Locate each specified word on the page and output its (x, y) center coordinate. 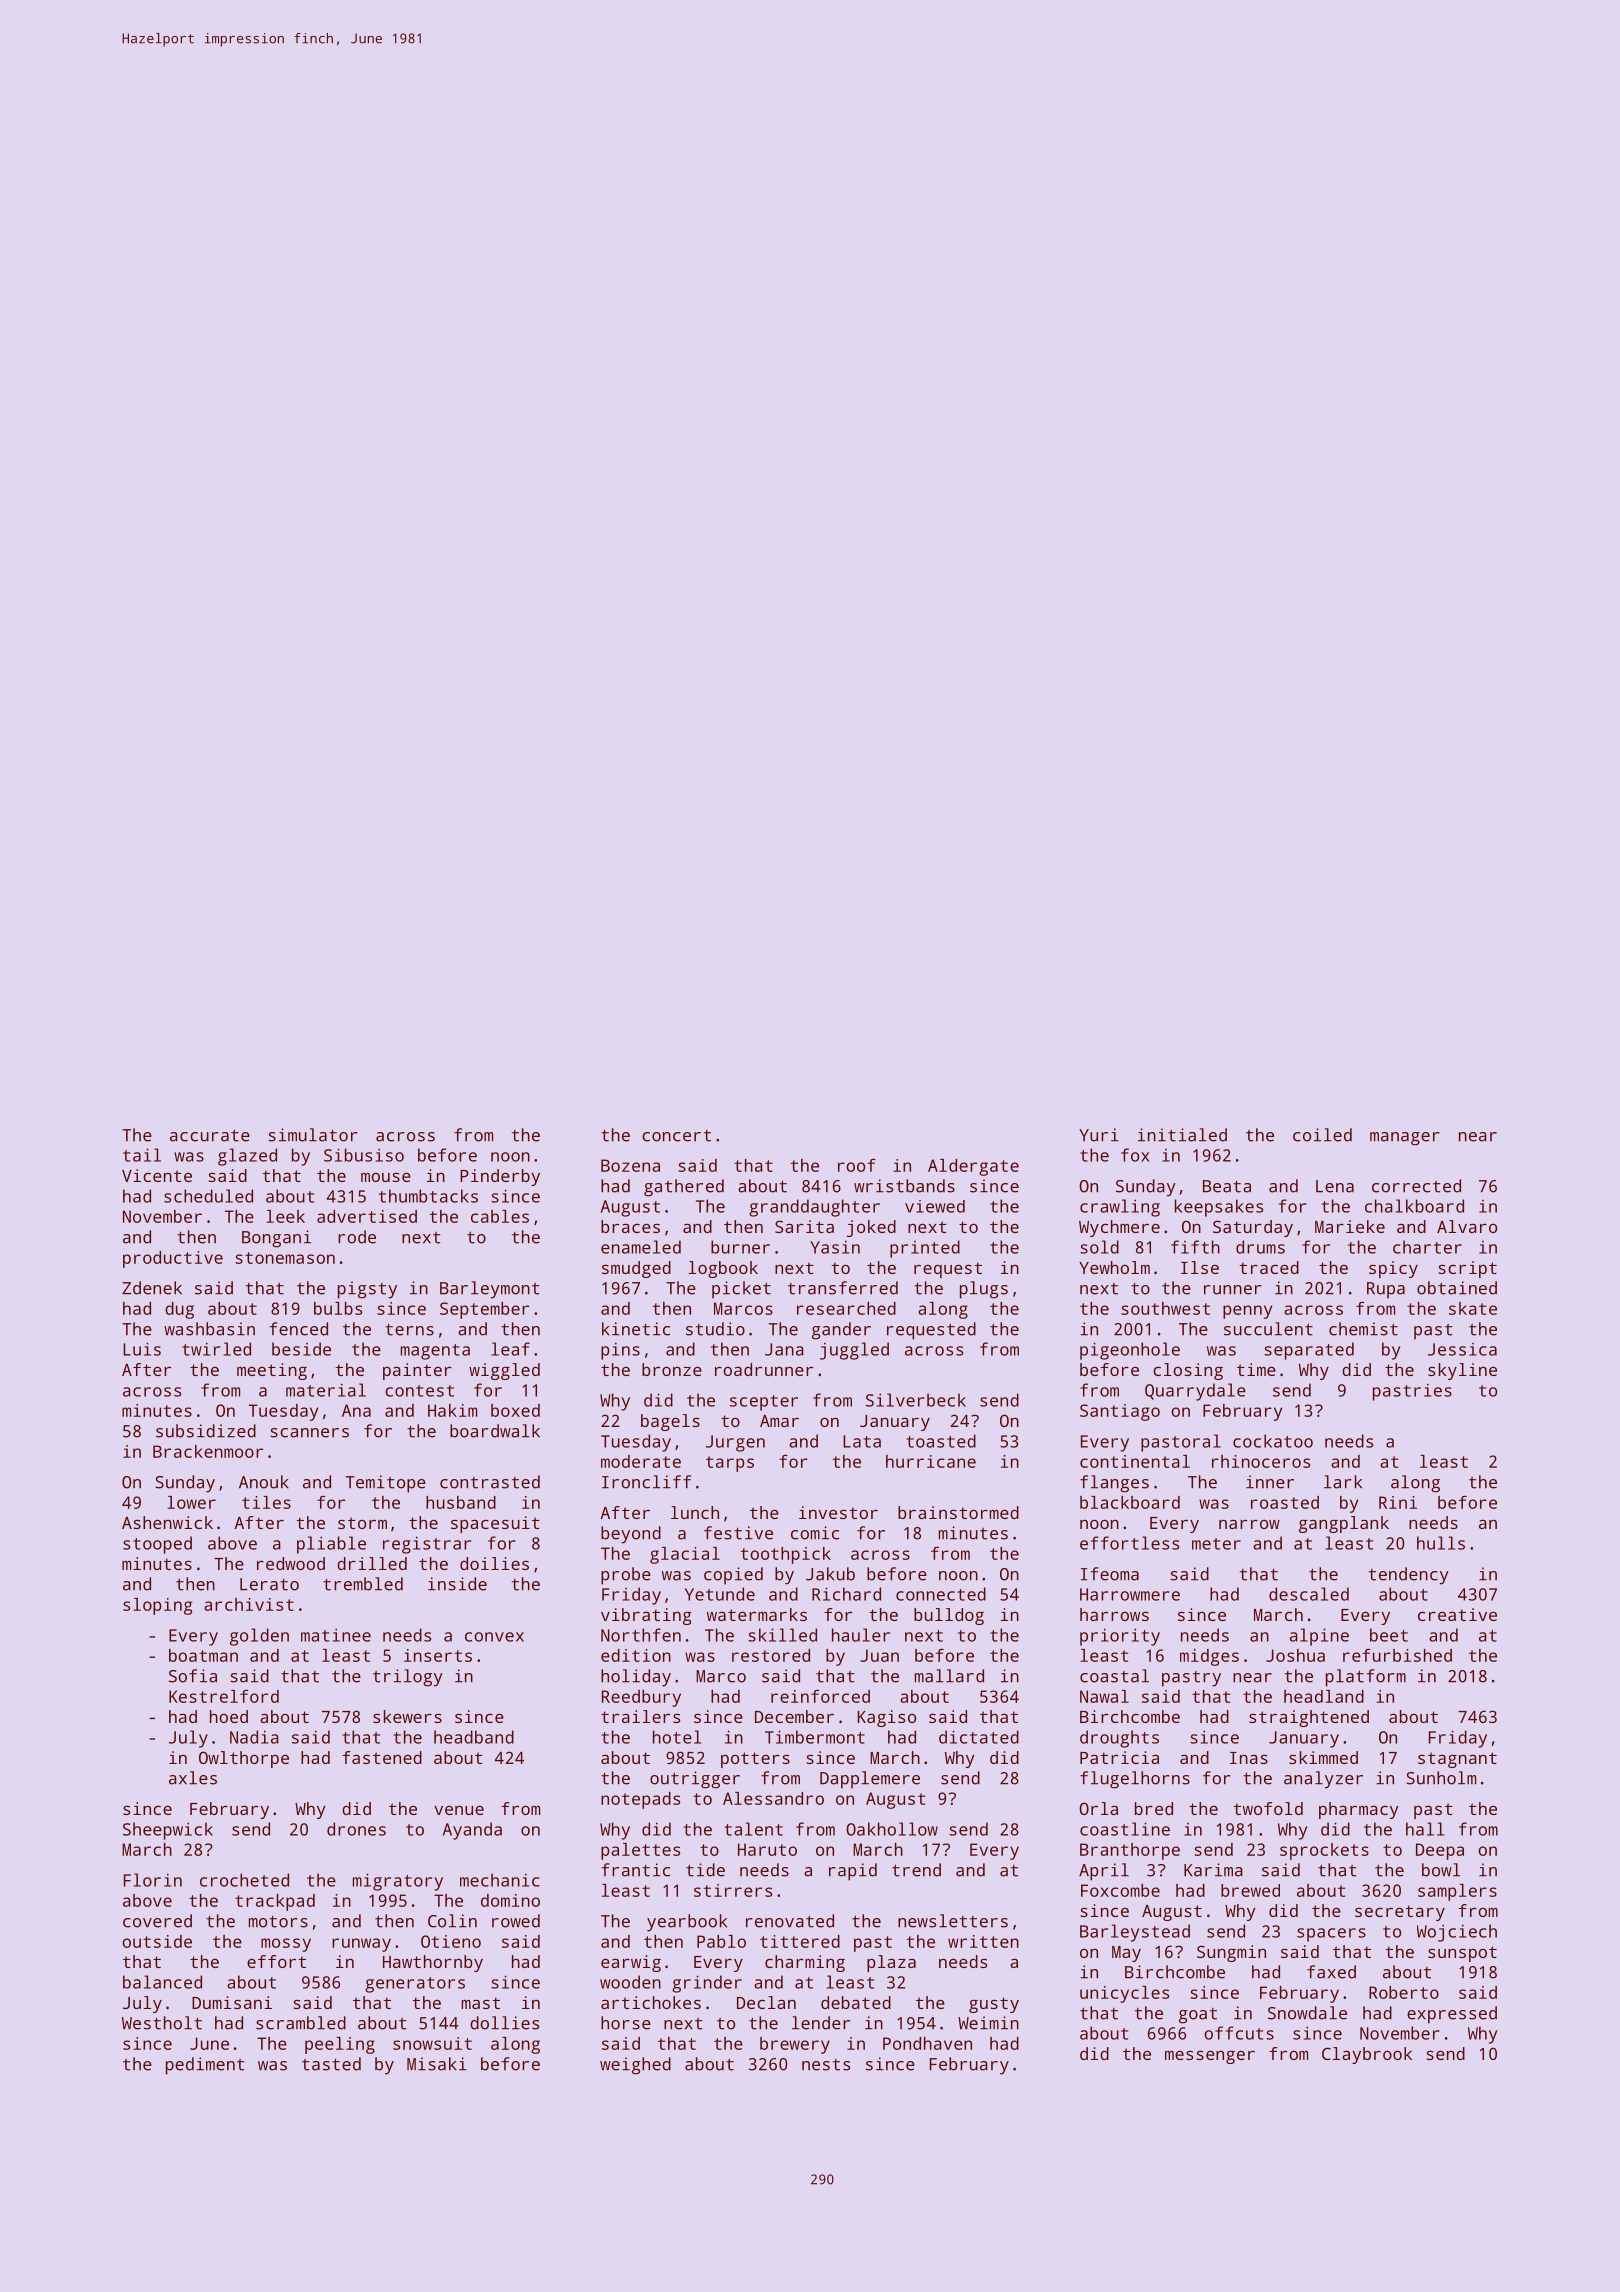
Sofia (193, 1676)
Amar (779, 1421)
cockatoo (1273, 1441)
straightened (1309, 1718)
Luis (142, 1349)
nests (826, 2065)
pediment (205, 2066)
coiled (1322, 1135)
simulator (313, 1135)
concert (676, 1136)
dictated (979, 1737)
